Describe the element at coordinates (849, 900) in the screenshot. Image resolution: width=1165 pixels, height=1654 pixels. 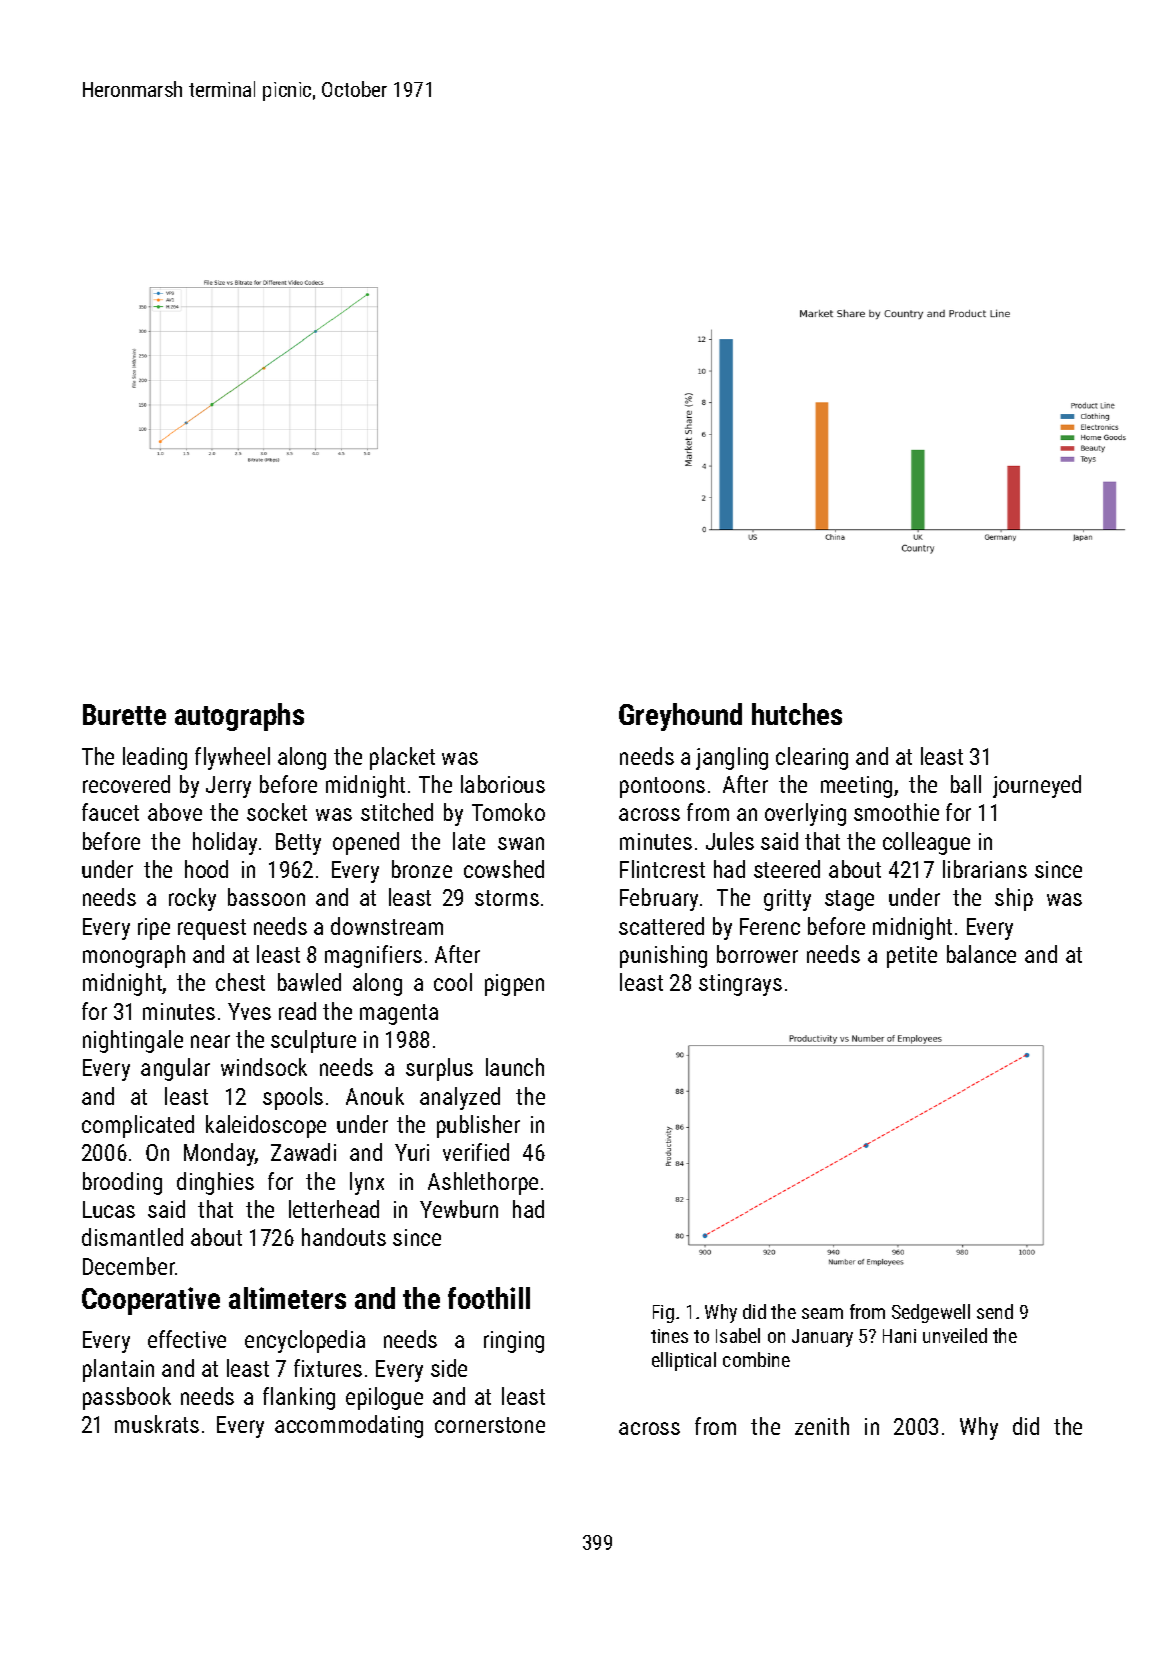
I see `stage` at that location.
